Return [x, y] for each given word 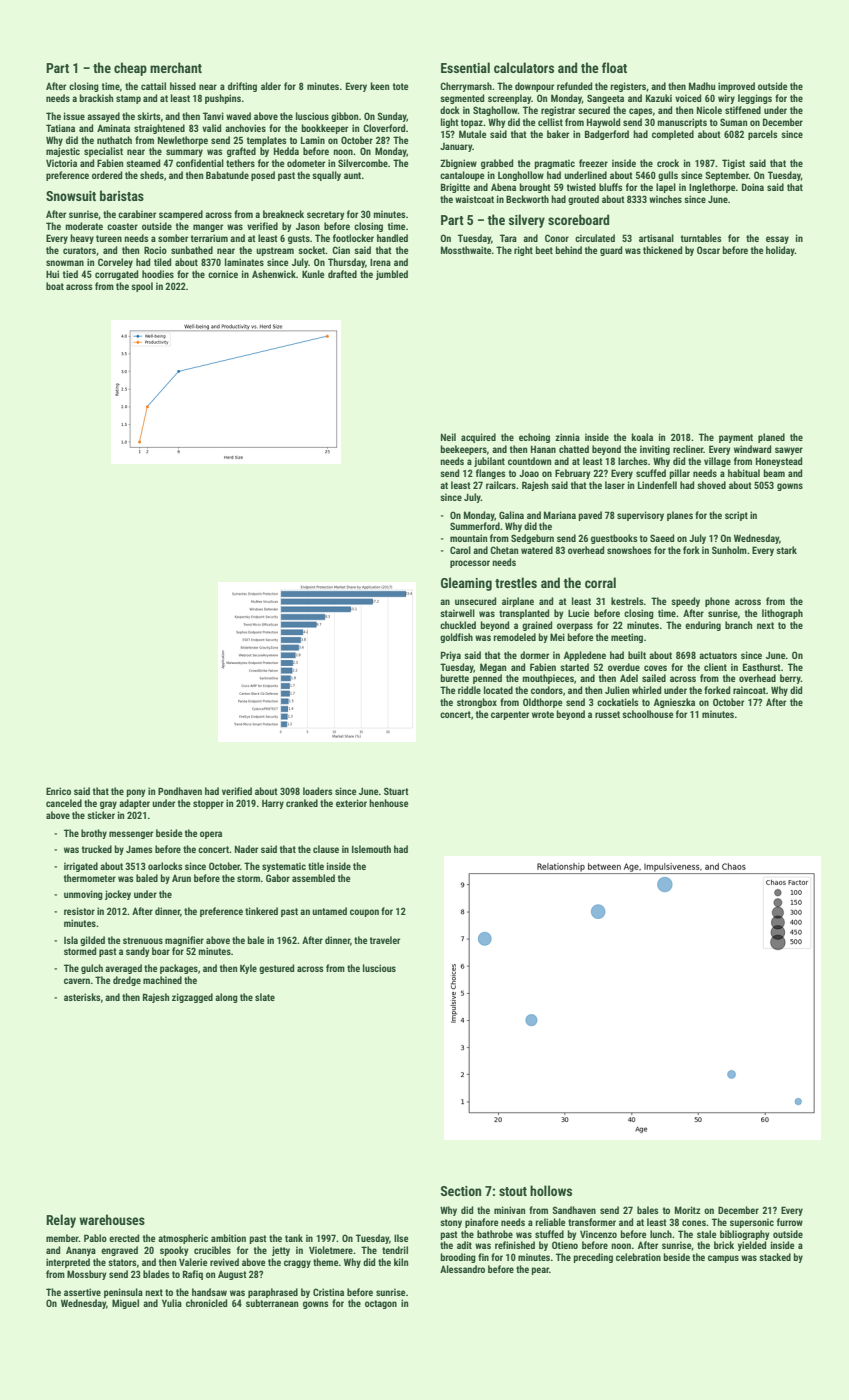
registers [628, 87]
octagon [381, 1304]
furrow [790, 1222]
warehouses [112, 1219]
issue [74, 116]
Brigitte [455, 188]
